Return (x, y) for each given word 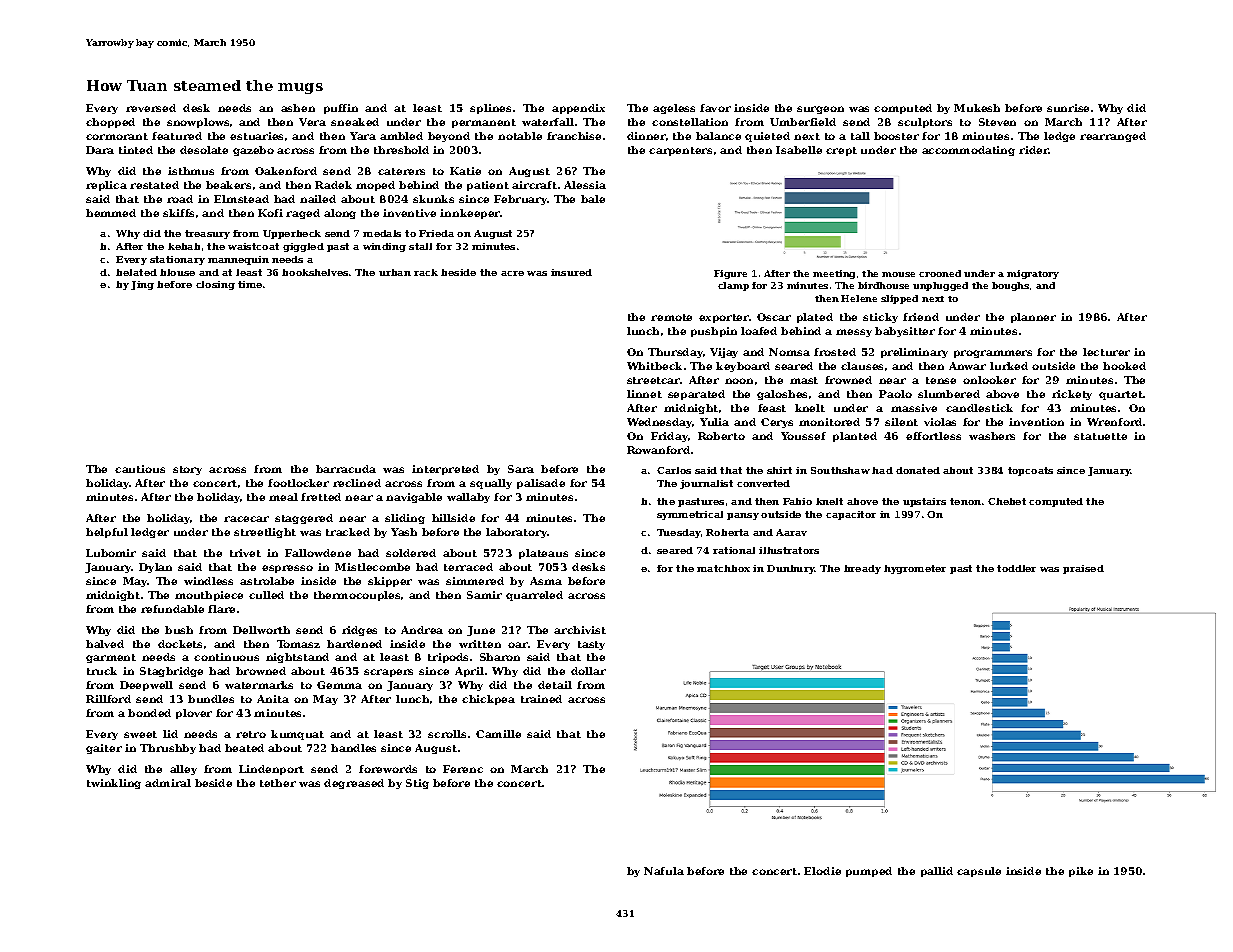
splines (490, 109)
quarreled (534, 596)
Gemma (339, 685)
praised (1083, 569)
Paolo (895, 394)
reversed (151, 108)
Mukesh (977, 108)
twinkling (114, 784)
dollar (588, 671)
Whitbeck (654, 366)
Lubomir (111, 553)
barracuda (346, 469)
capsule (979, 872)
